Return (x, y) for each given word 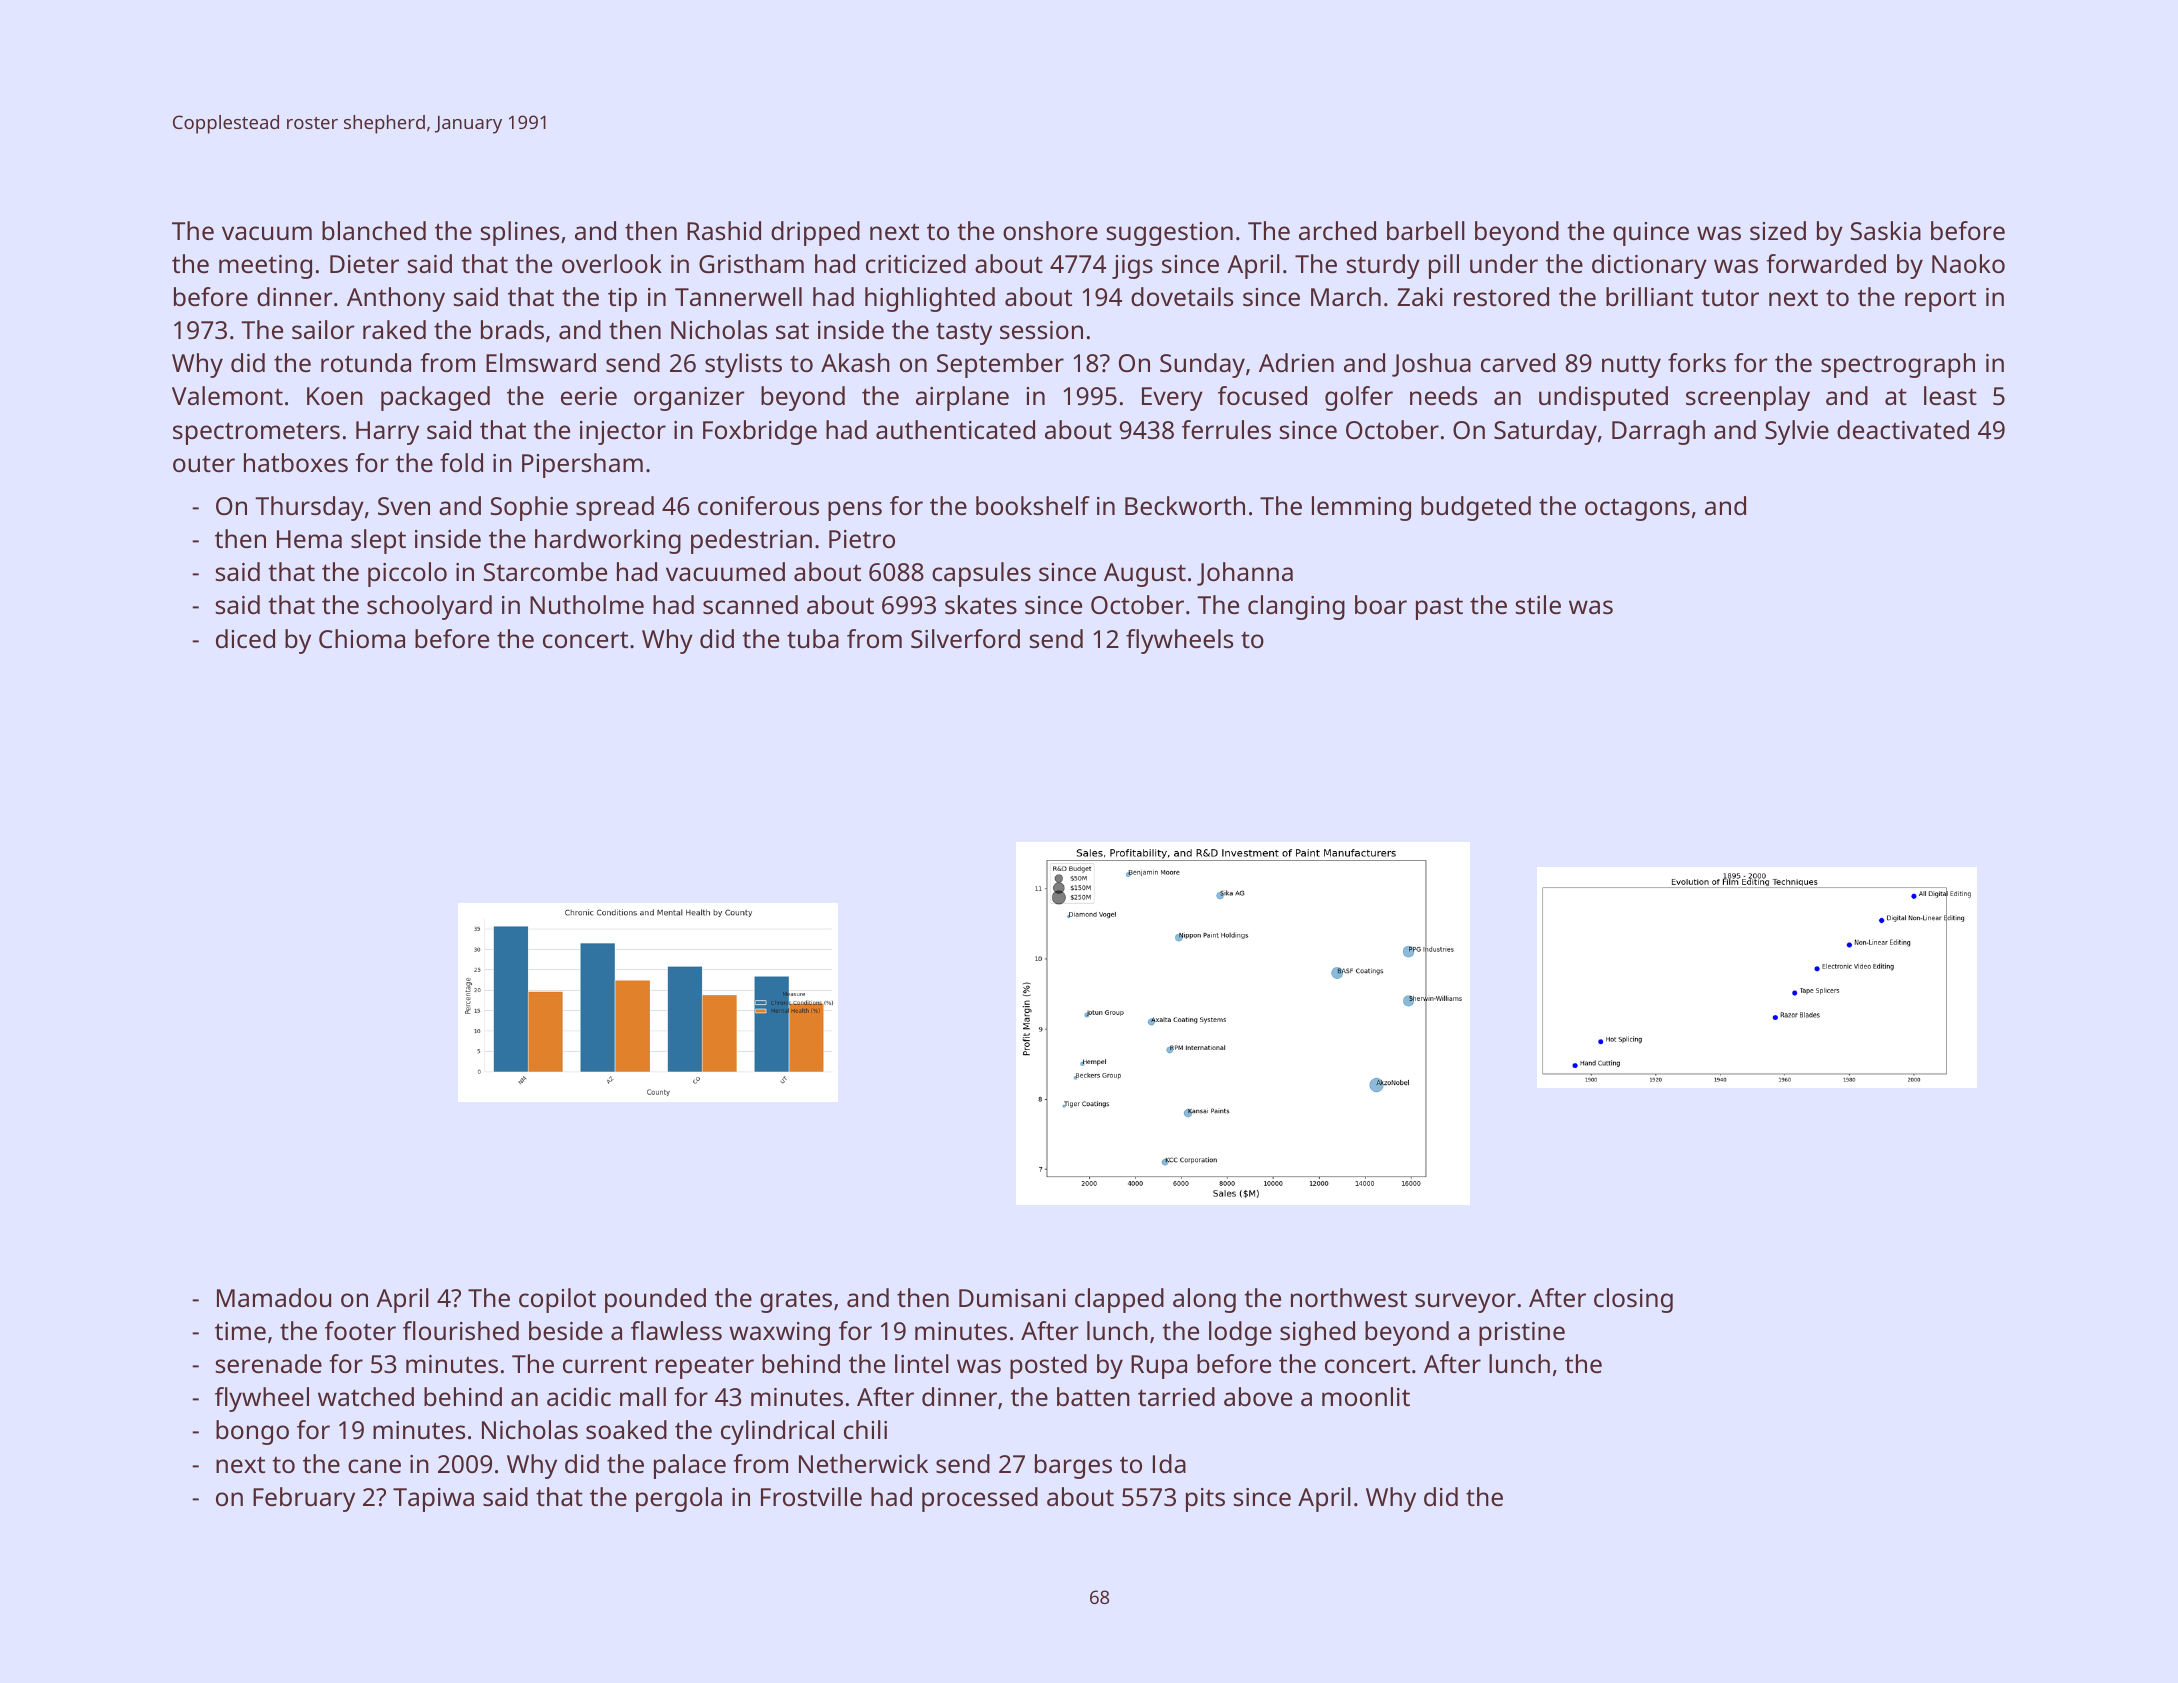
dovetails (1182, 296)
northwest (1349, 1297)
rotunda (366, 362)
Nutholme (587, 604)
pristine (1522, 1334)
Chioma (362, 638)
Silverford (965, 638)
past (1439, 608)
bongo (252, 1432)
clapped (1119, 1300)
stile (1538, 604)
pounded (655, 1300)
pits (1205, 1500)
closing (1633, 1300)
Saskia (1886, 230)
